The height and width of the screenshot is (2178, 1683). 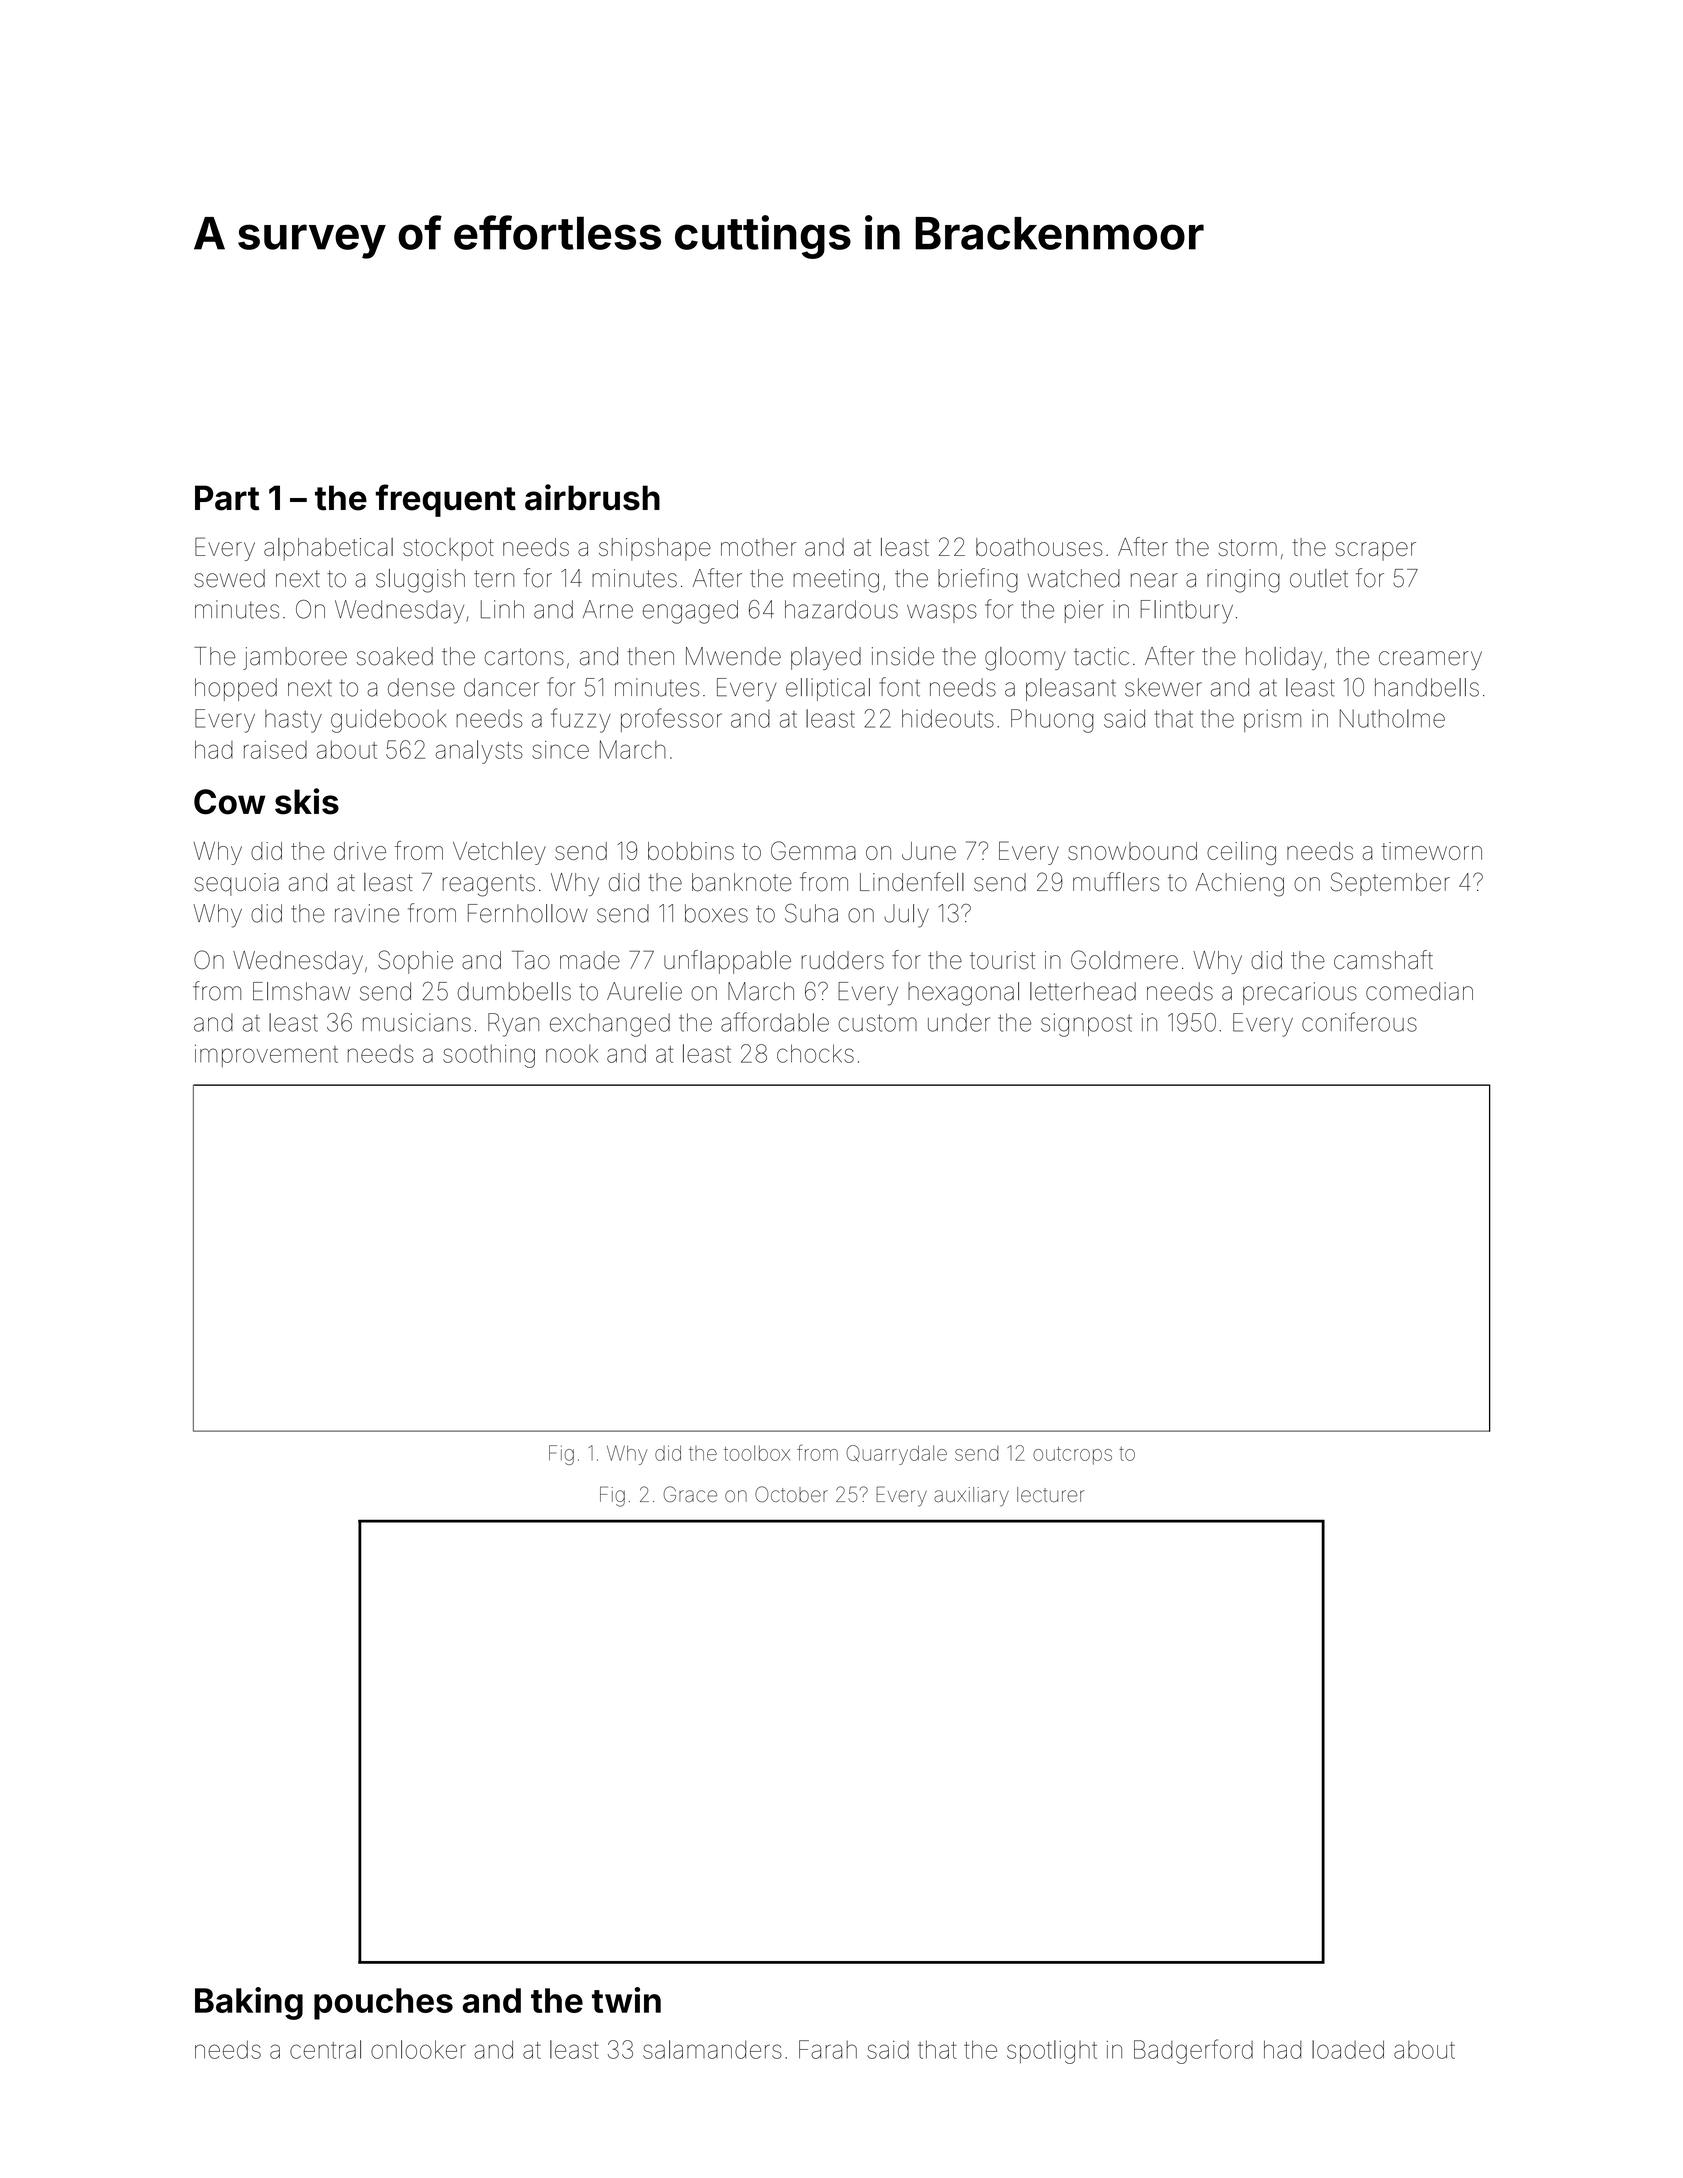 I want to click on coniferous, so click(x=1359, y=1022).
